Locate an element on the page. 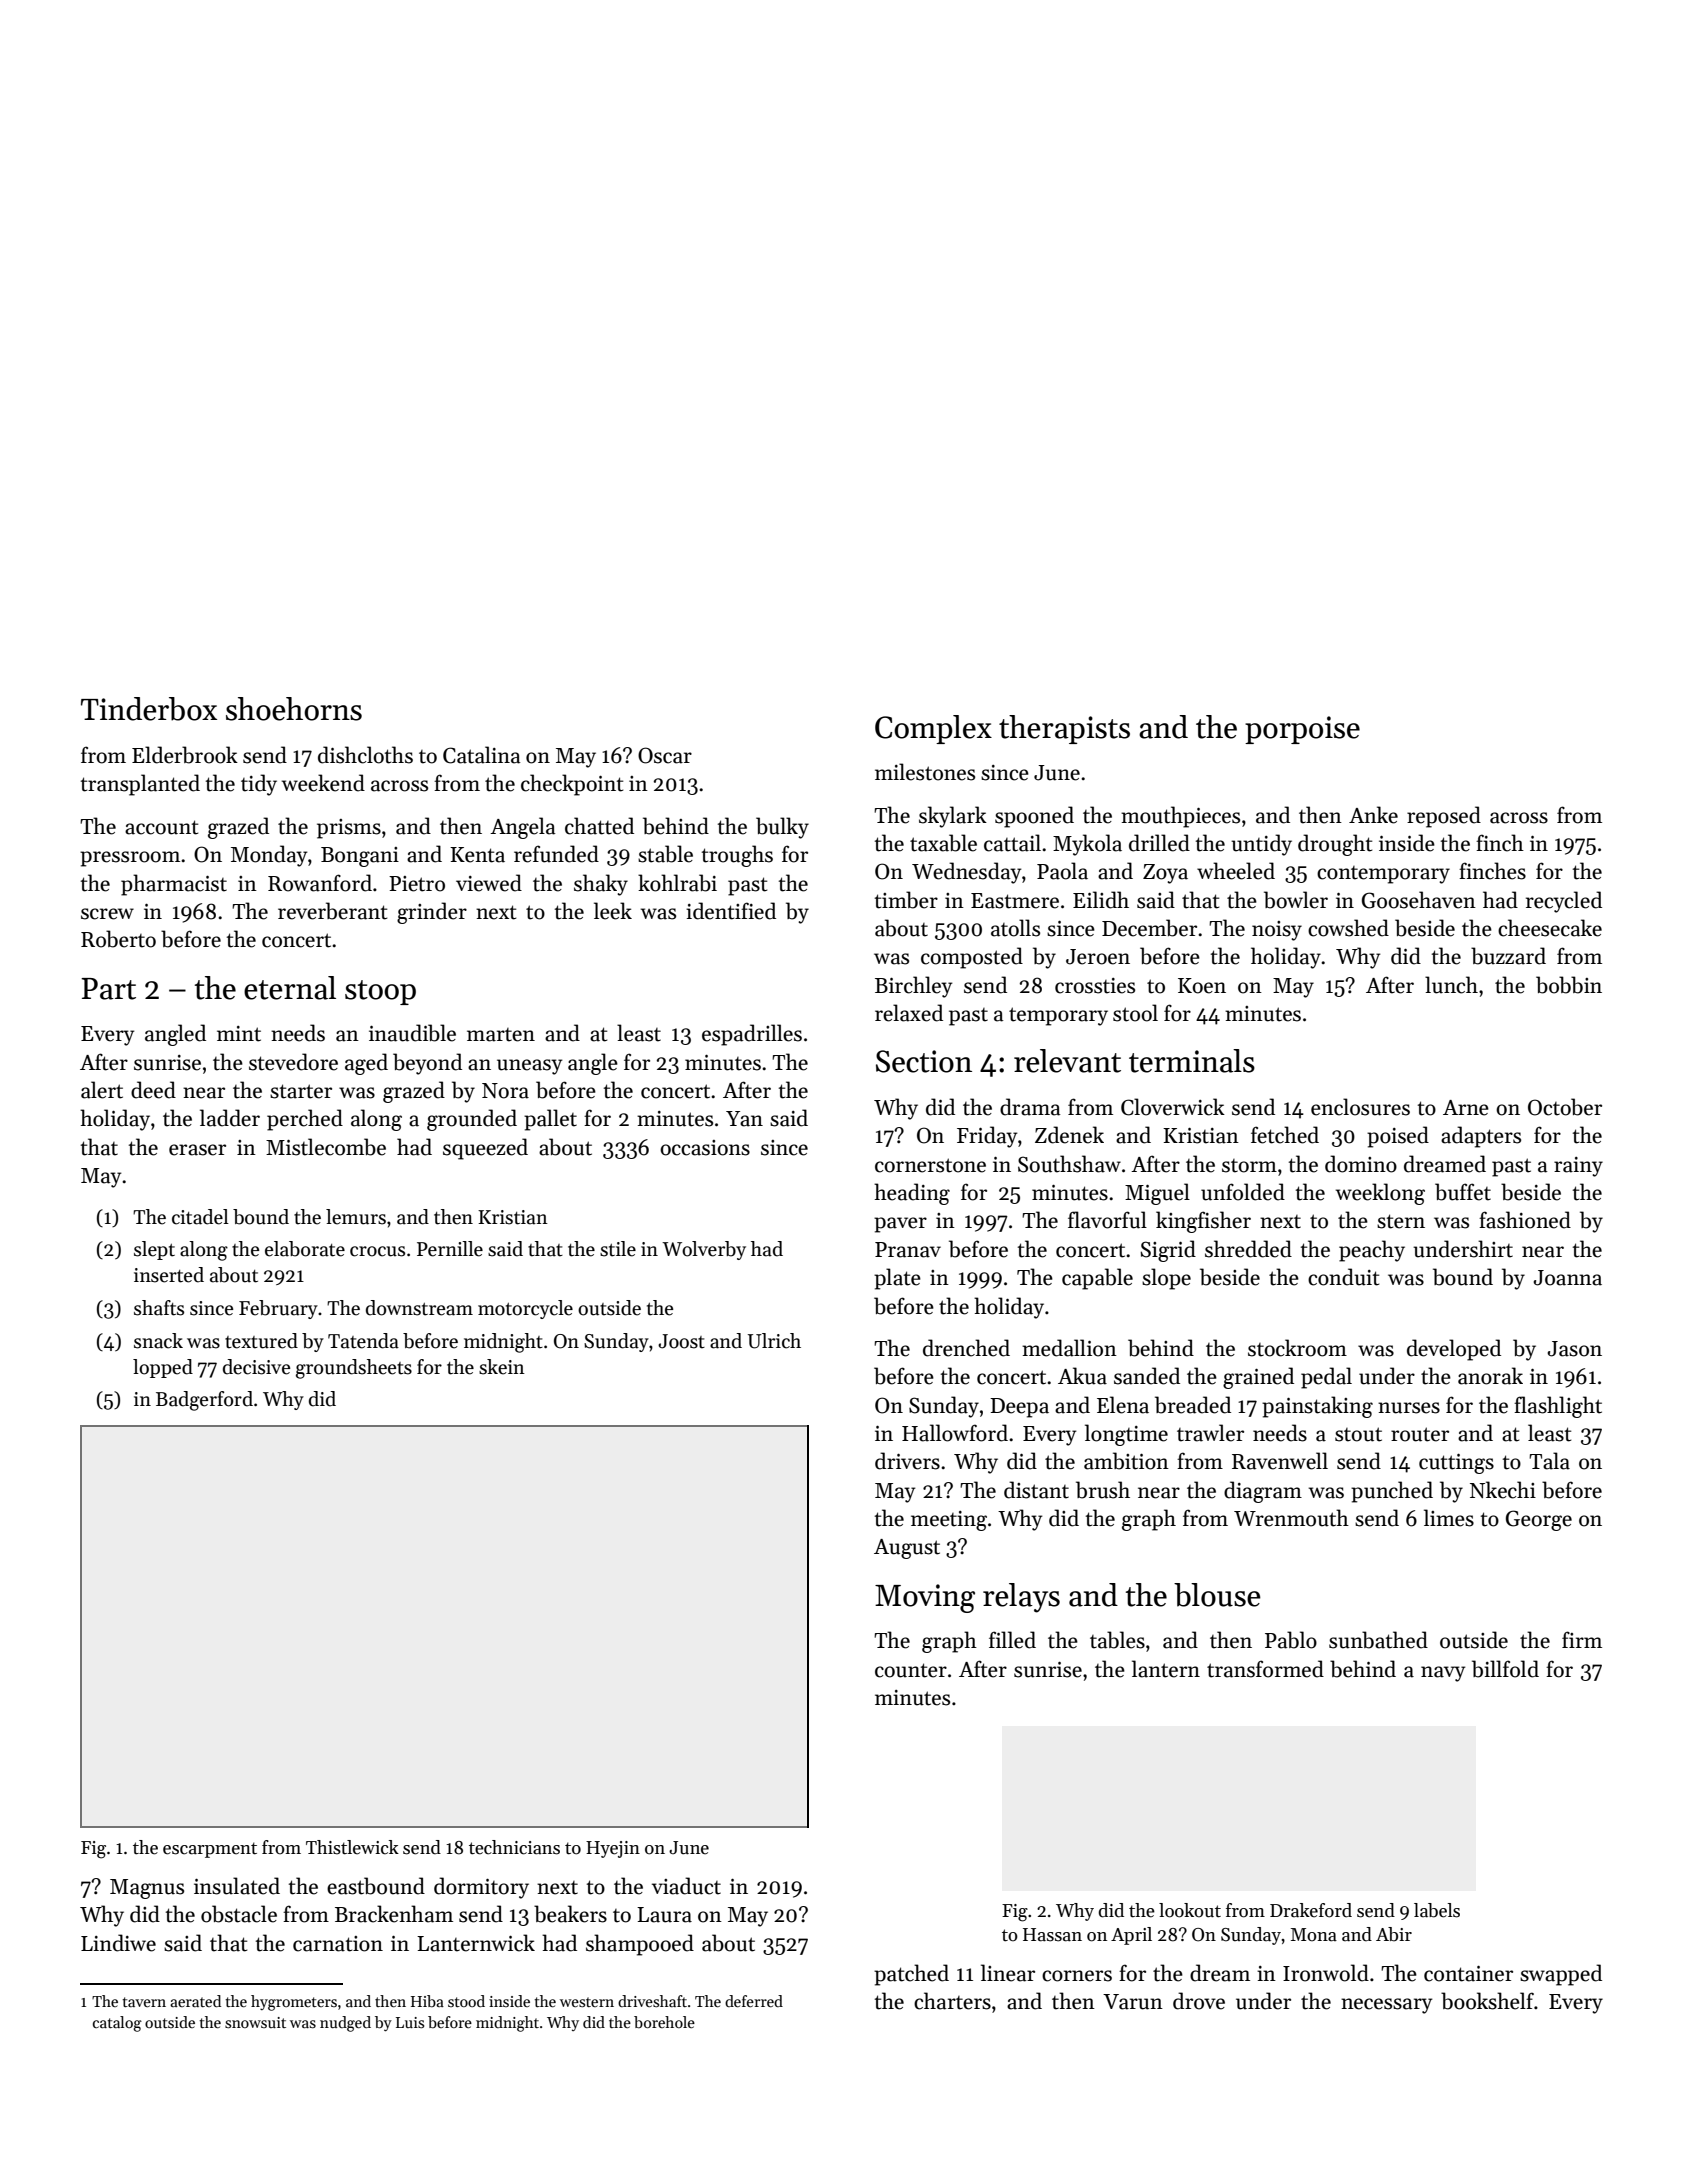 This document has height=2178, width=1683. screw is located at coordinates (107, 914).
